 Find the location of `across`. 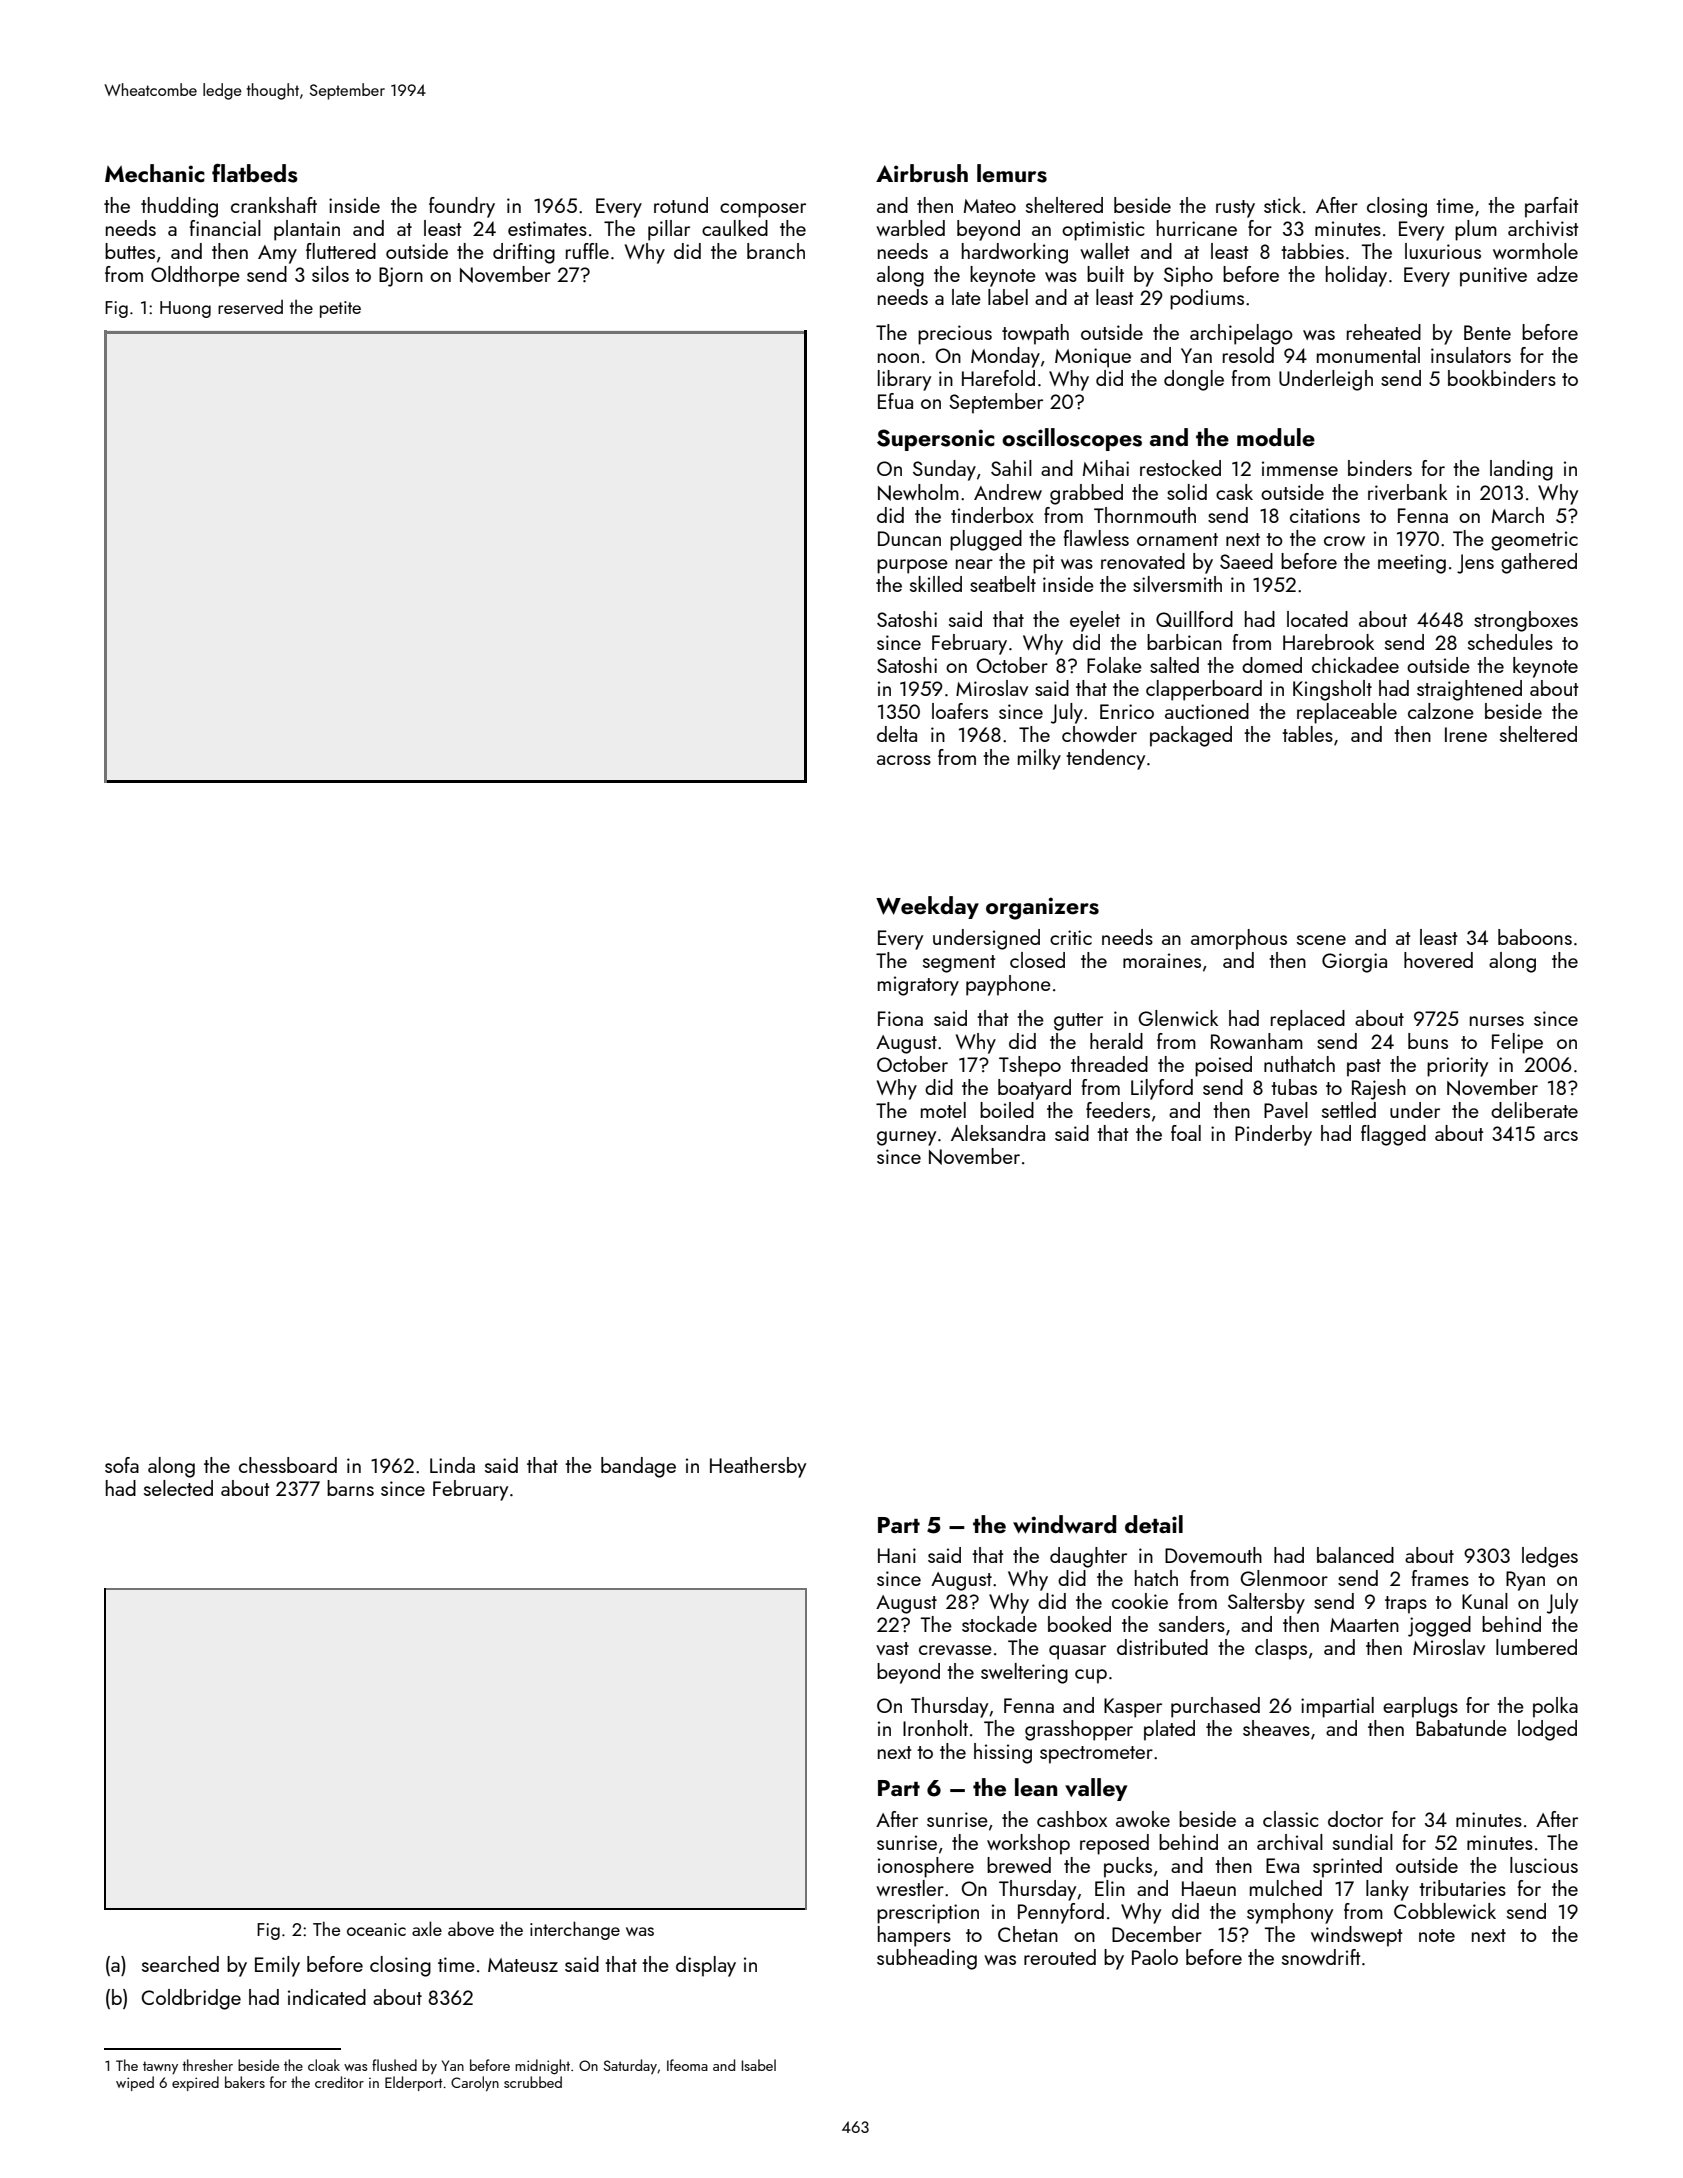

across is located at coordinates (904, 760).
